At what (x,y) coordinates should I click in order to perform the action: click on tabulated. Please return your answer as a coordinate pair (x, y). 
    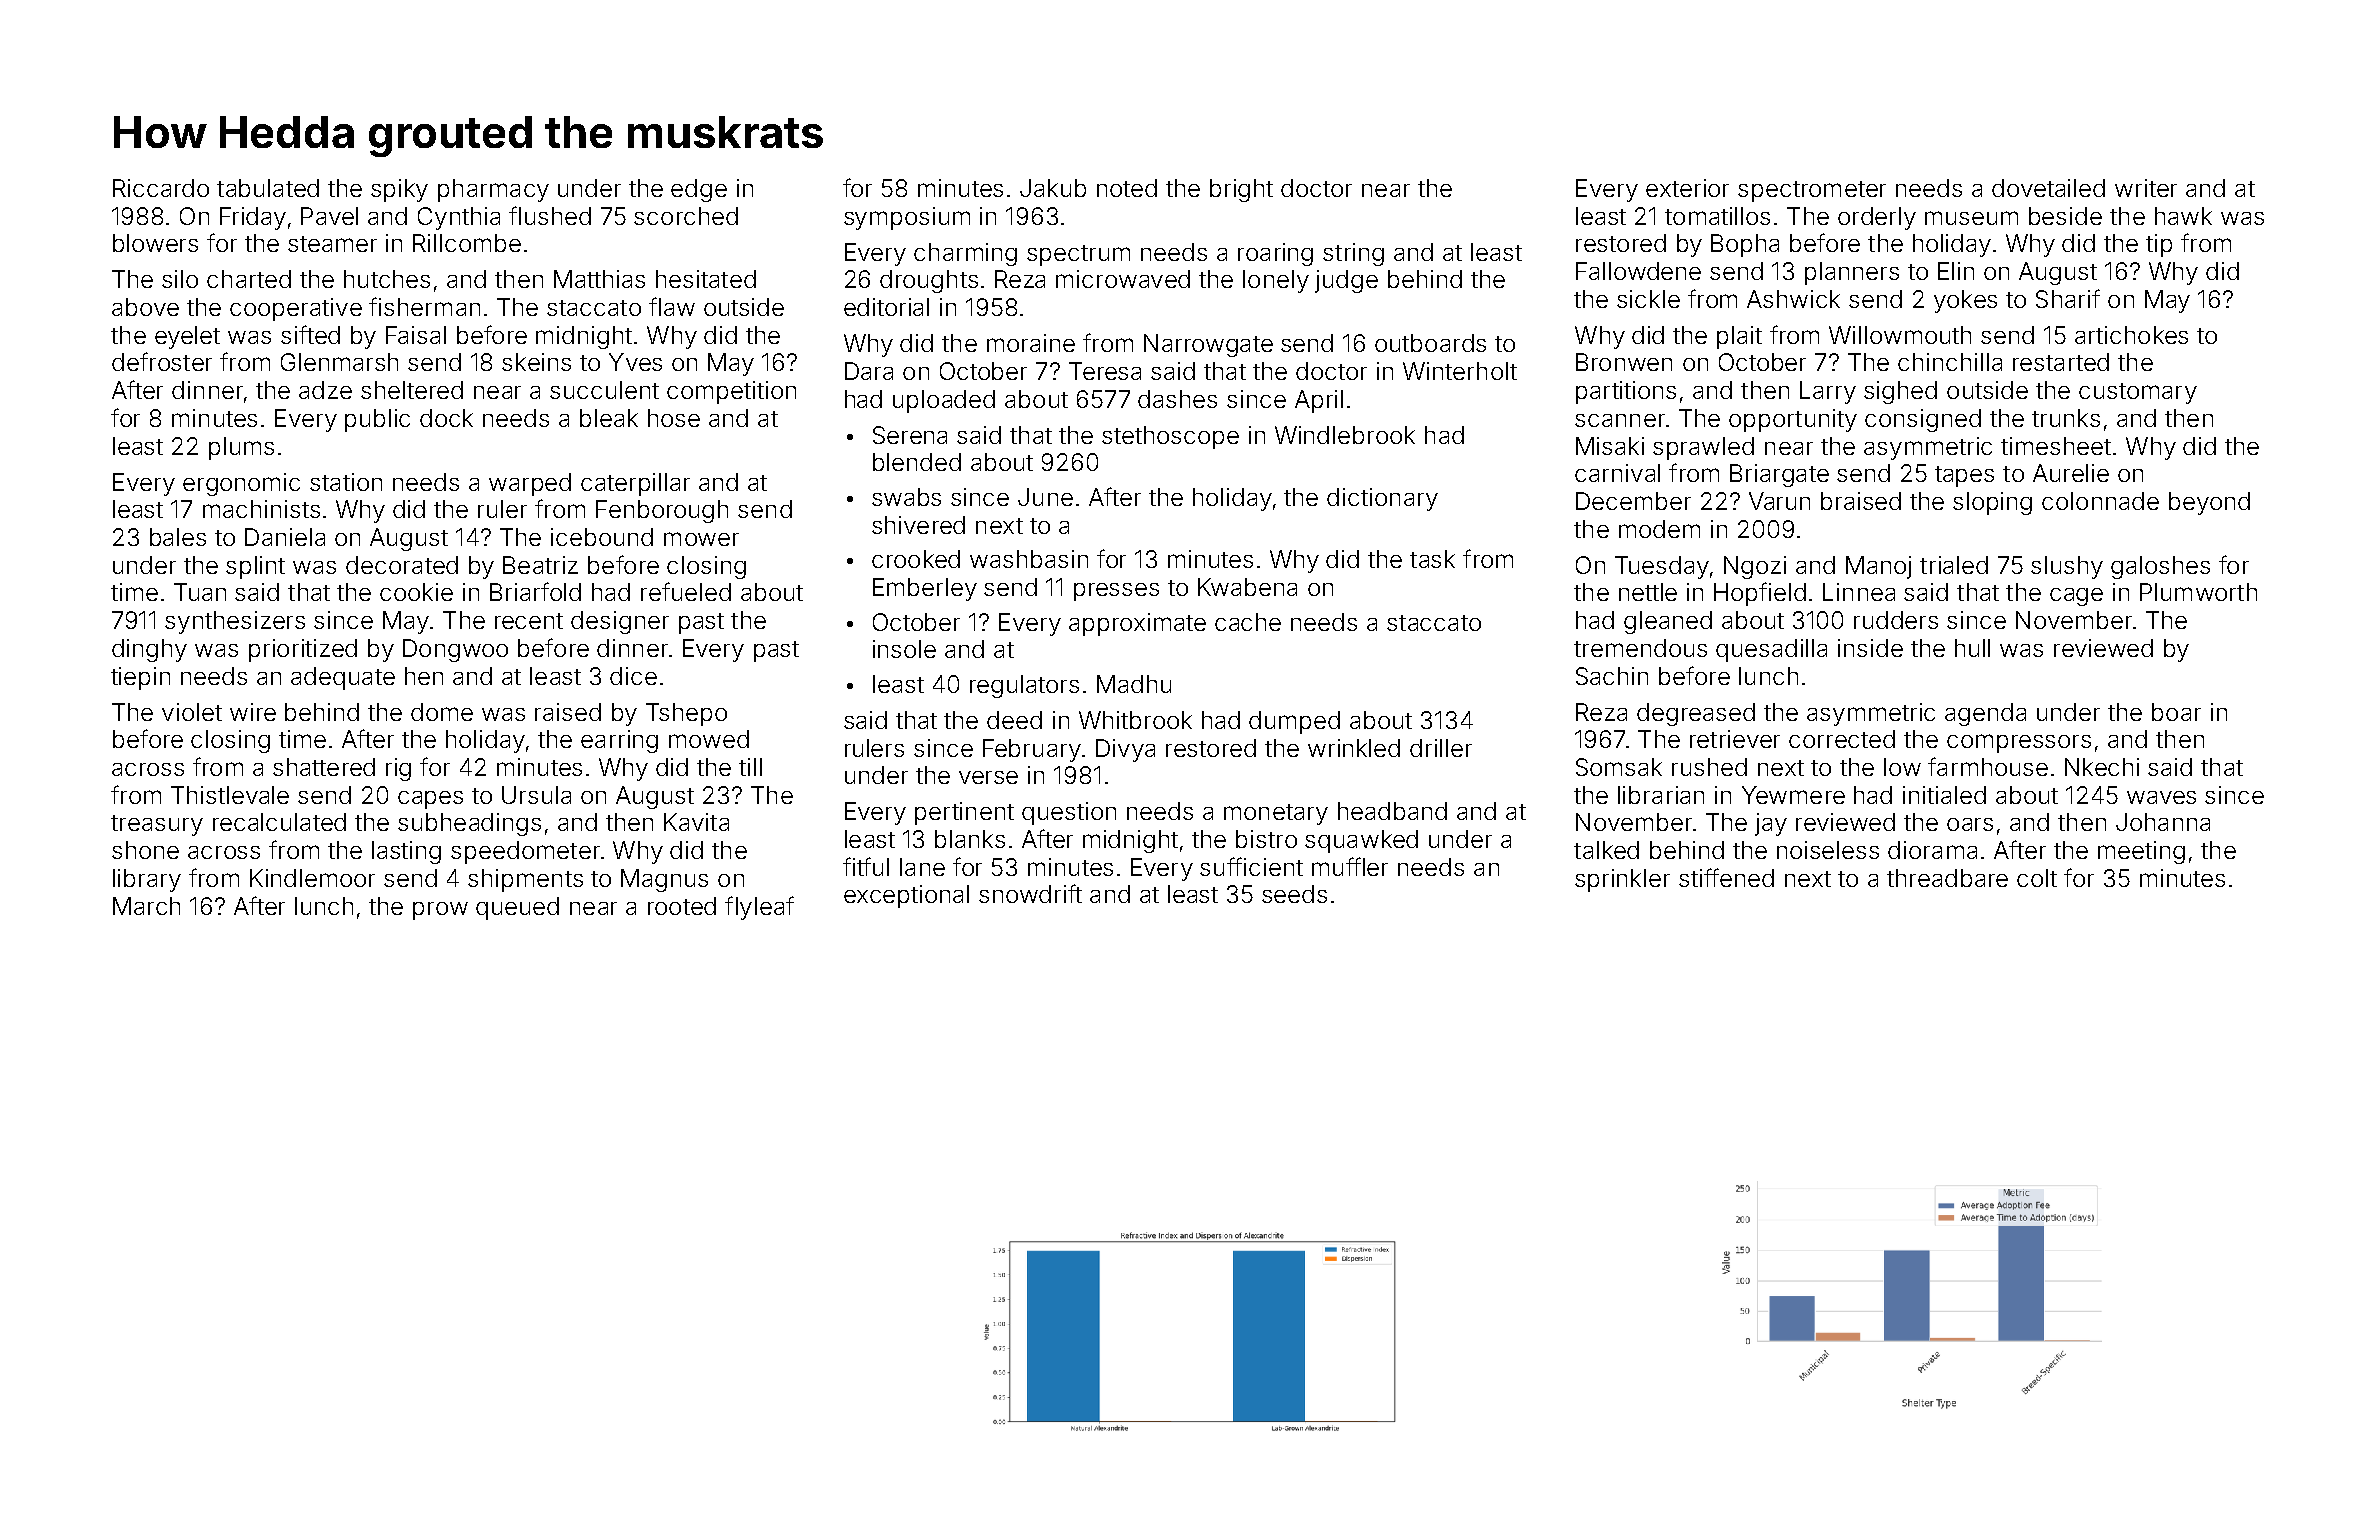
    Looking at the image, I should click on (268, 188).
